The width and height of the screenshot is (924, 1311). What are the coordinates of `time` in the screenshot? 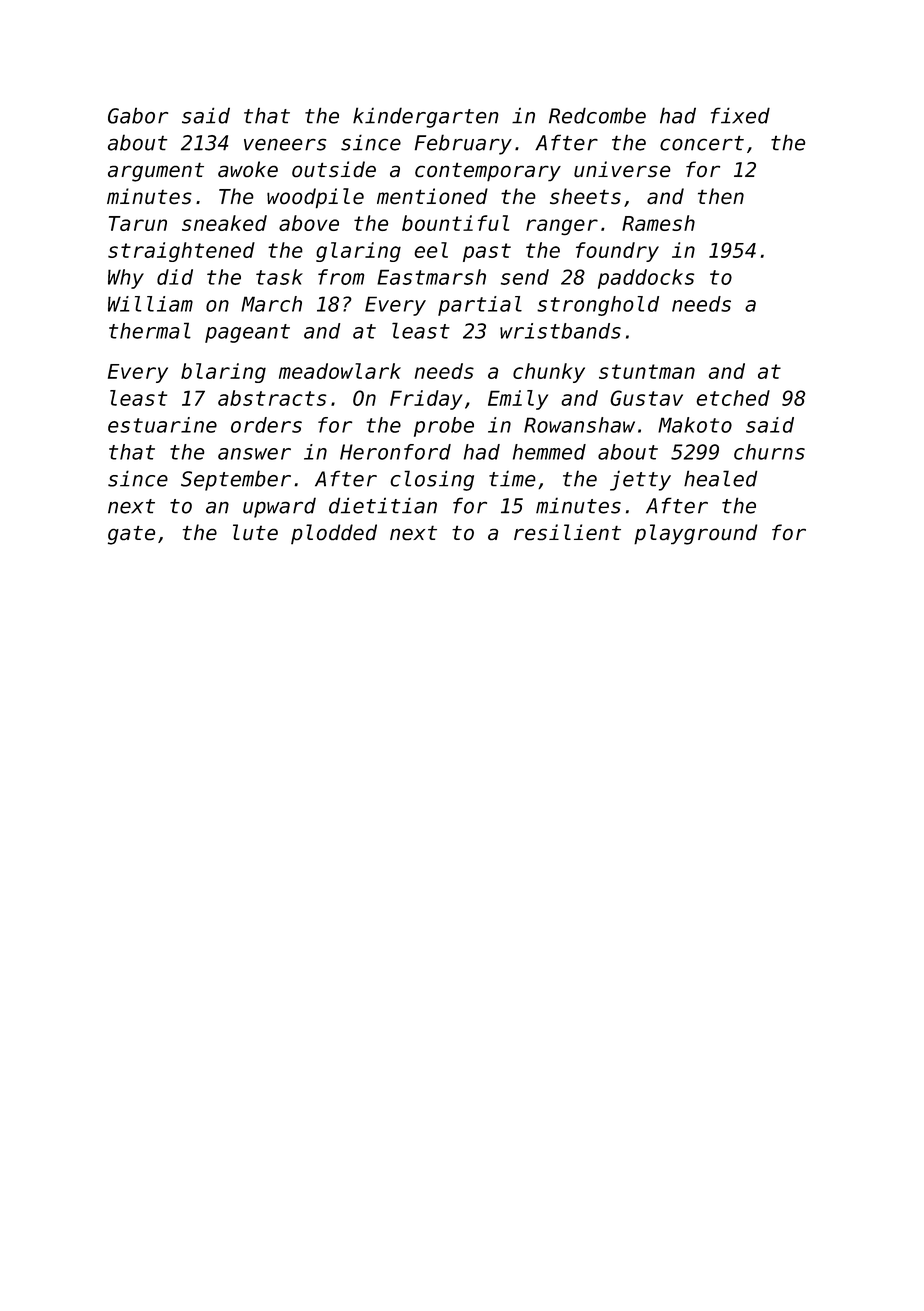 It's located at (512, 478).
